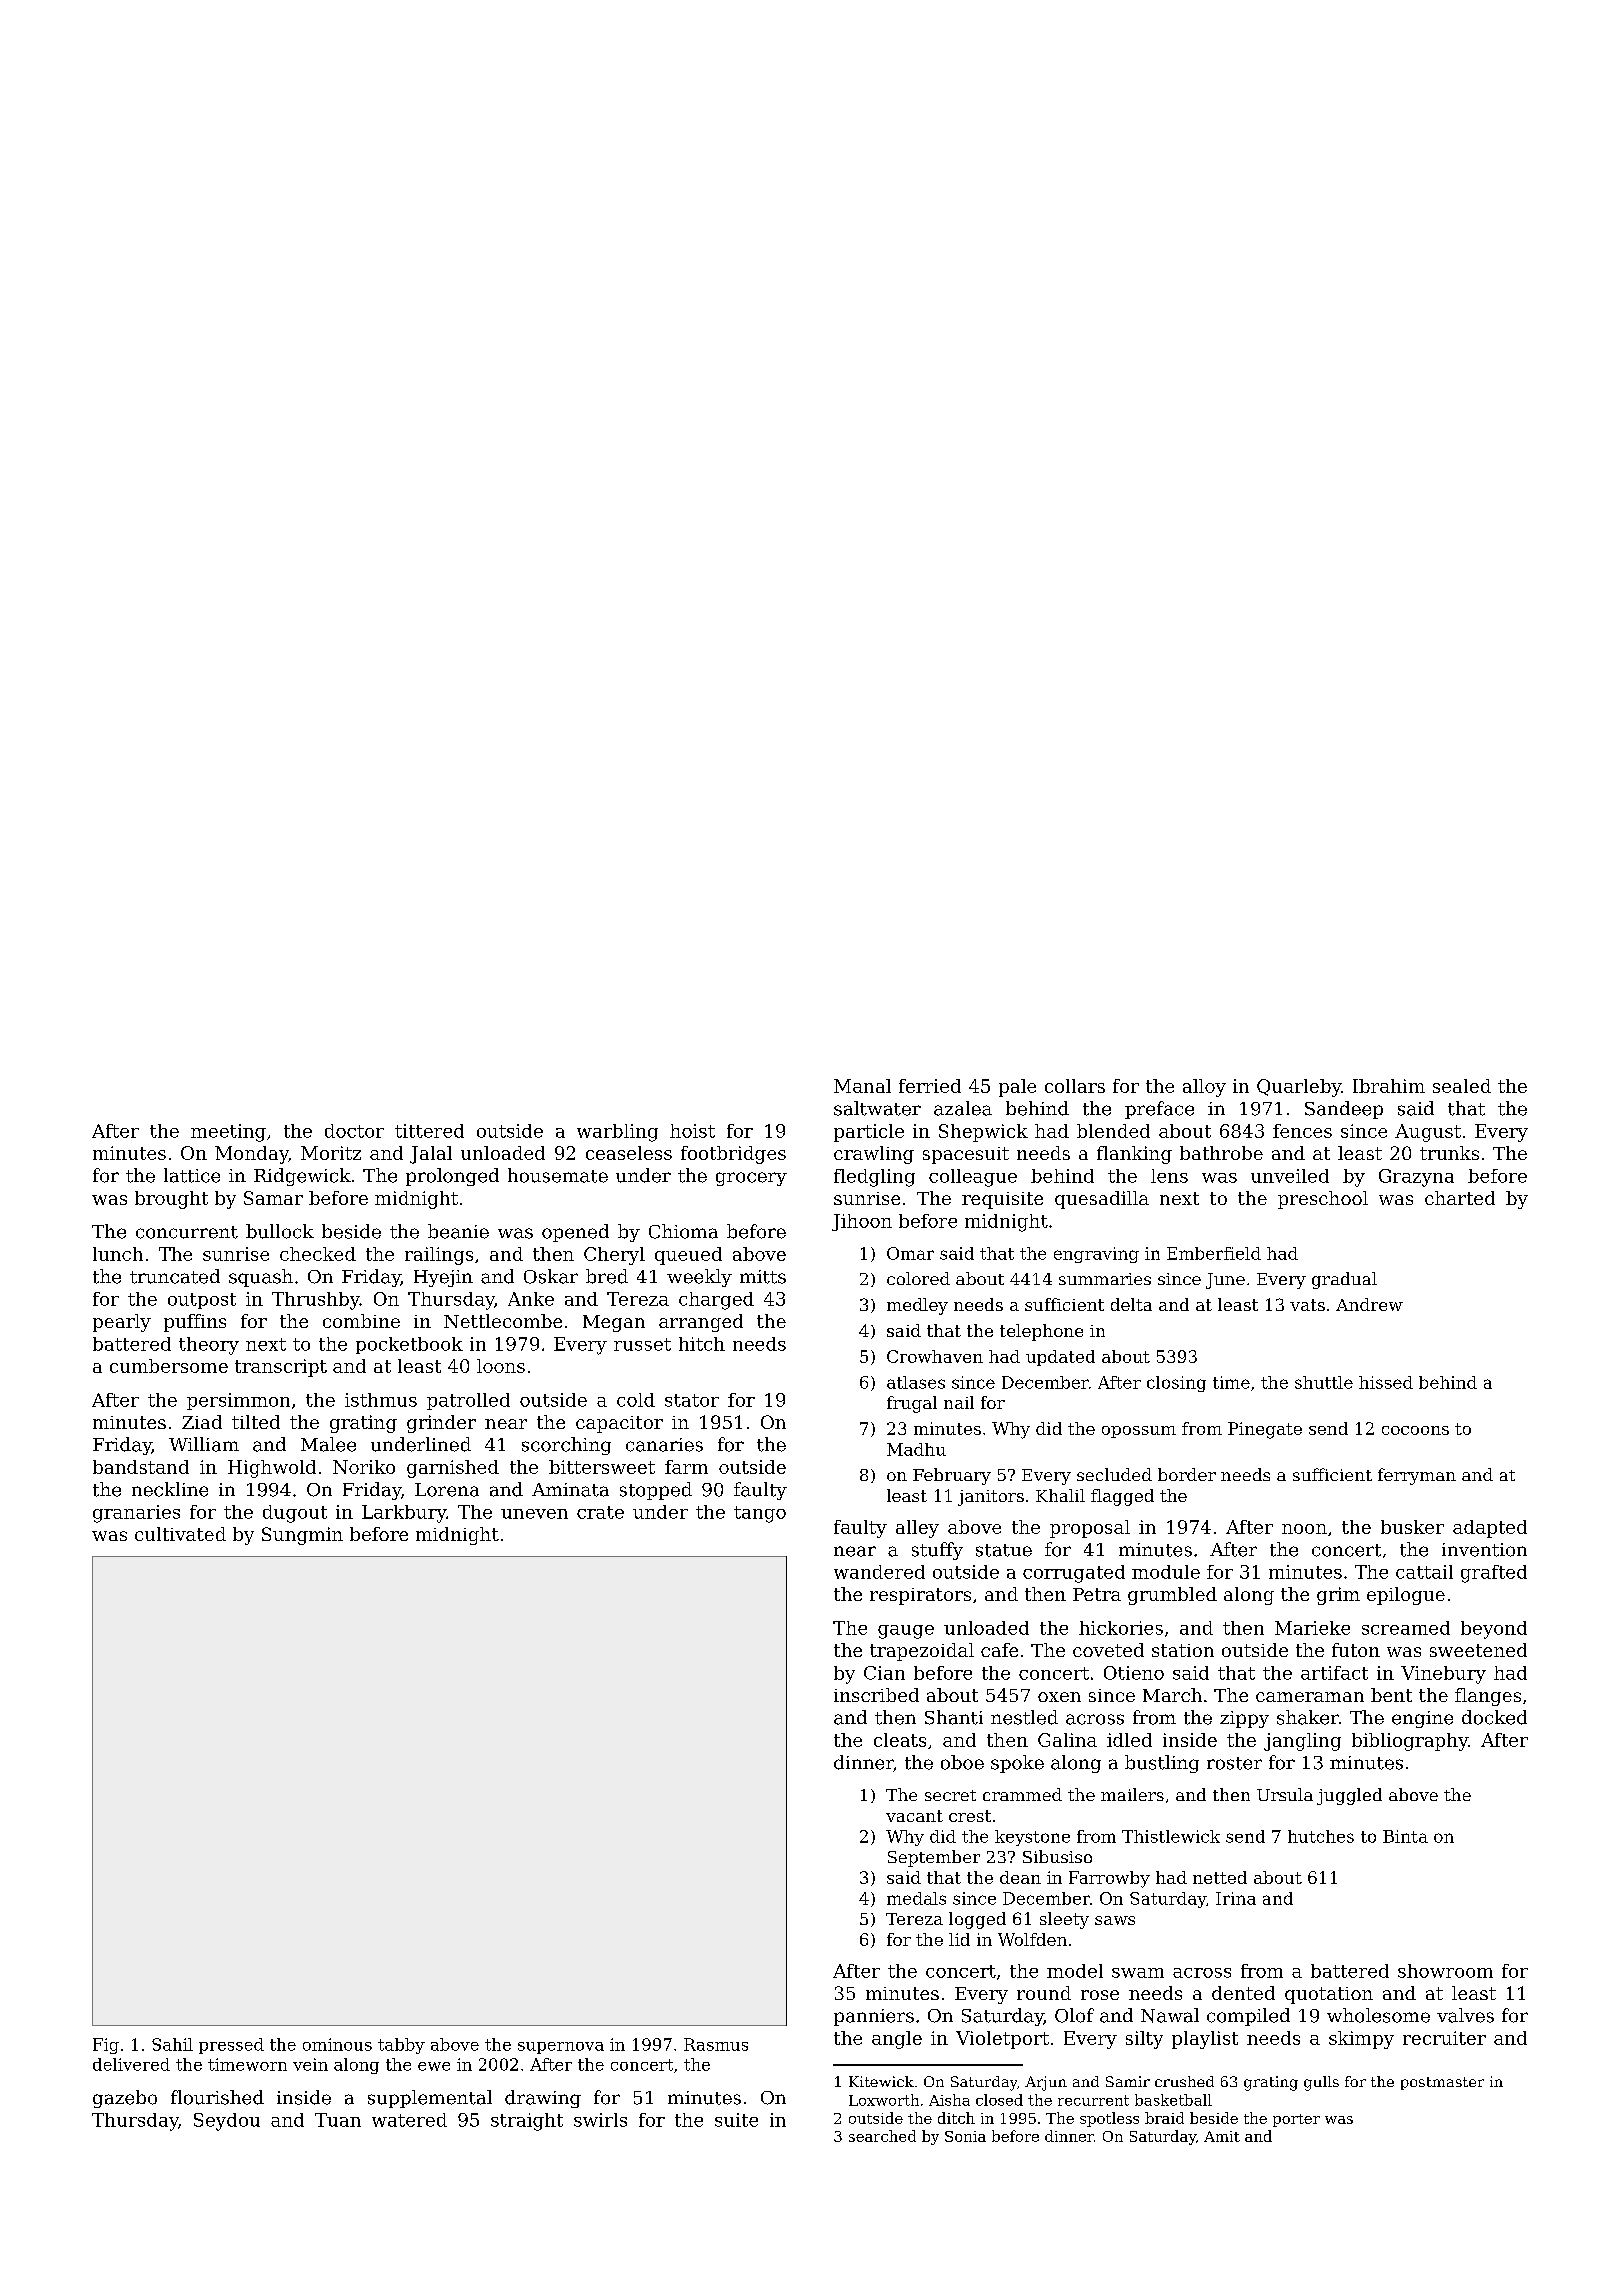 Image resolution: width=1620 pixels, height=2292 pixels. I want to click on cleats, so click(900, 1740).
